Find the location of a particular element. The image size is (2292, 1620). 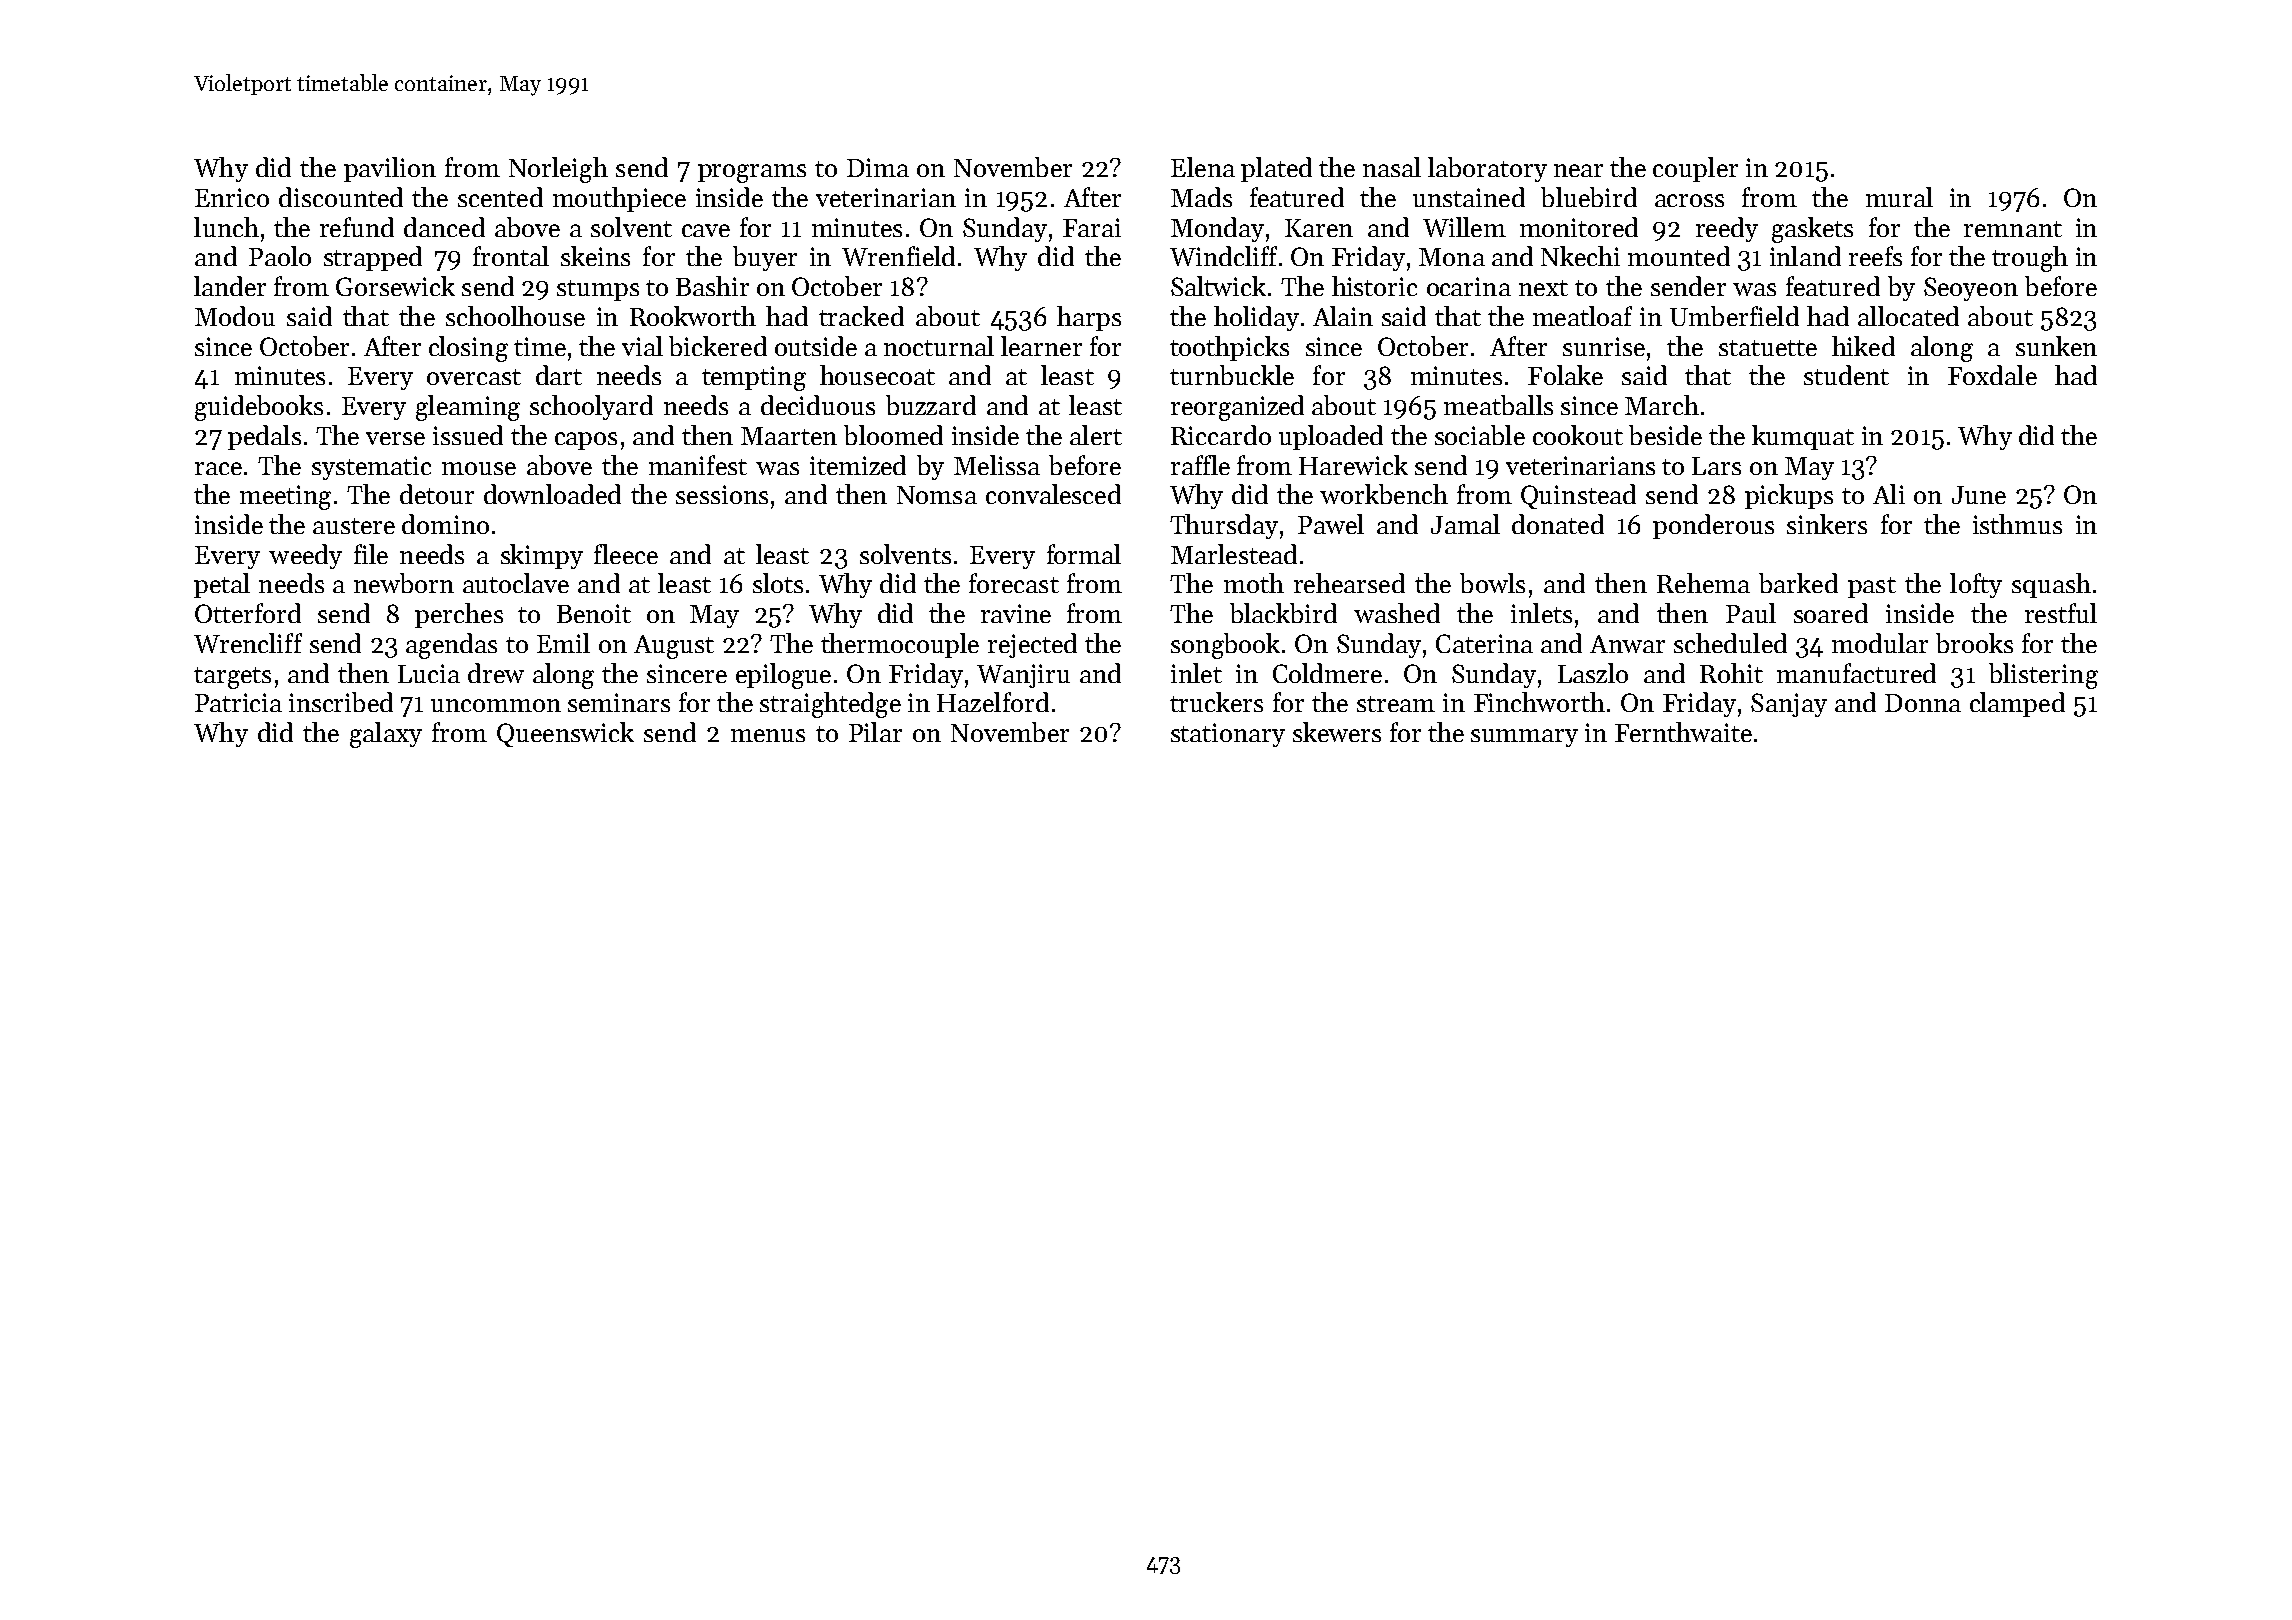

Enrico is located at coordinates (232, 197).
